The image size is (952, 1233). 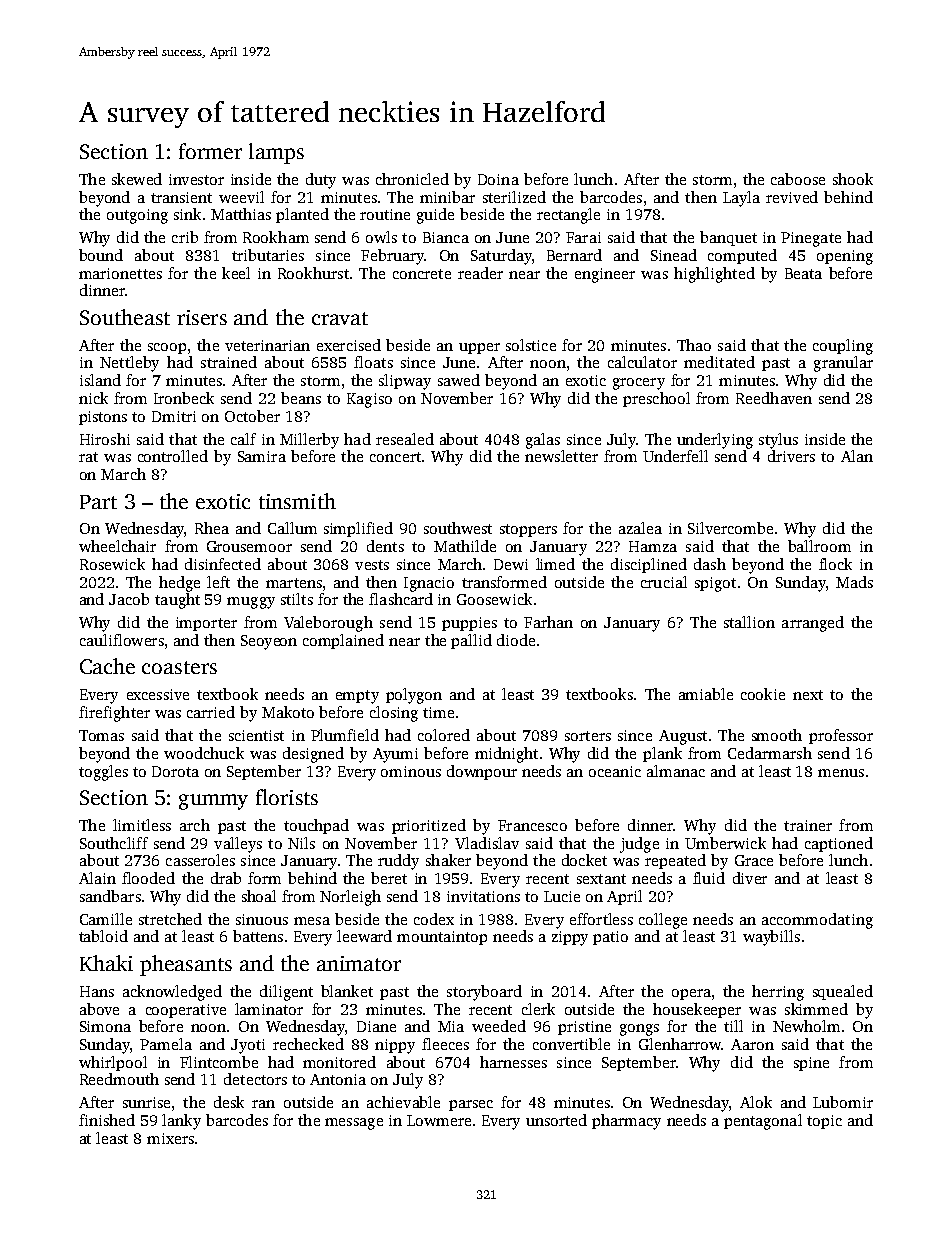 What do you see at coordinates (422, 274) in the screenshot?
I see `concrete` at bounding box center [422, 274].
